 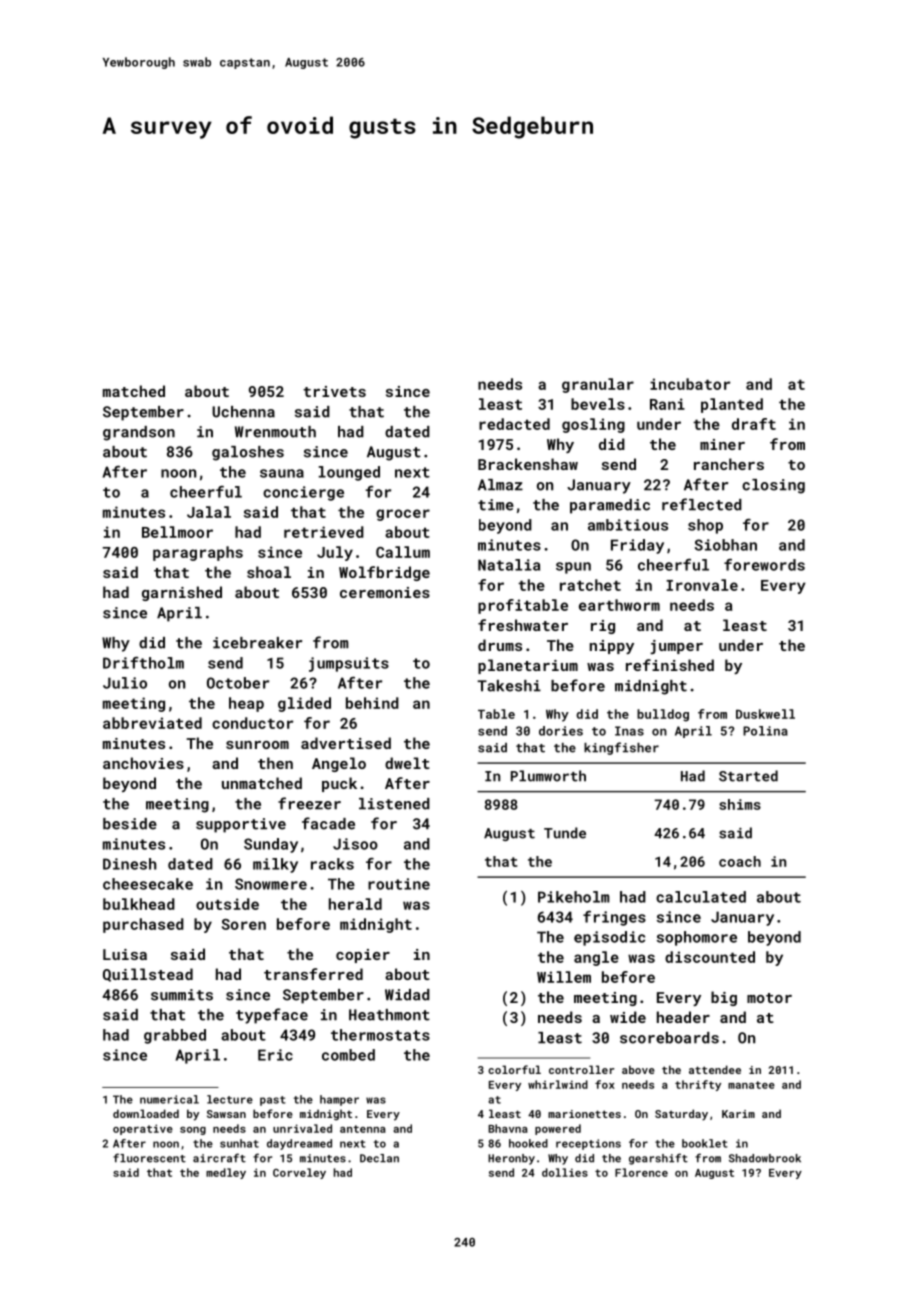 I want to click on Driftholm, so click(x=143, y=663).
